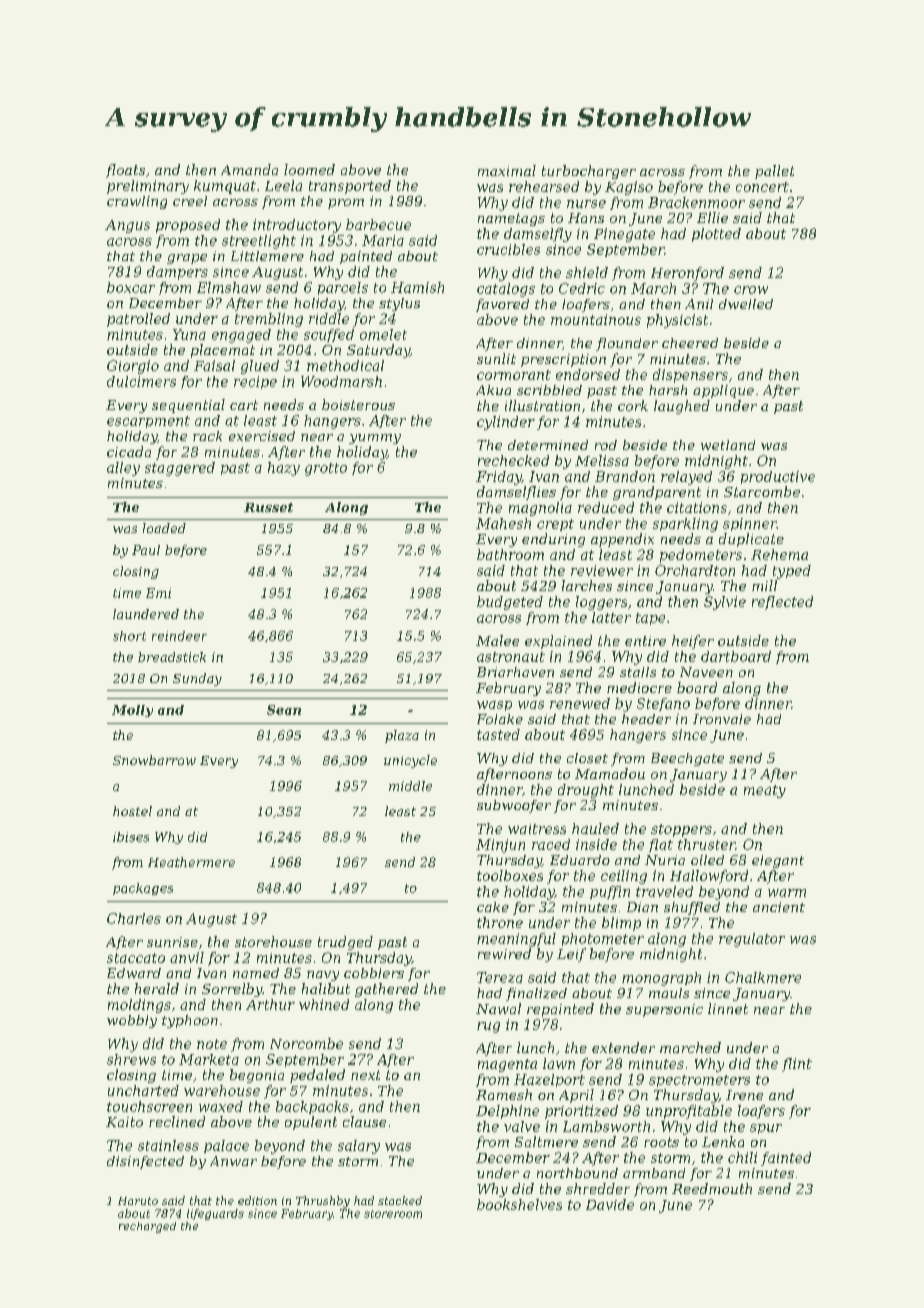  Describe the element at coordinates (746, 304) in the document. I see `dwelled` at that location.
